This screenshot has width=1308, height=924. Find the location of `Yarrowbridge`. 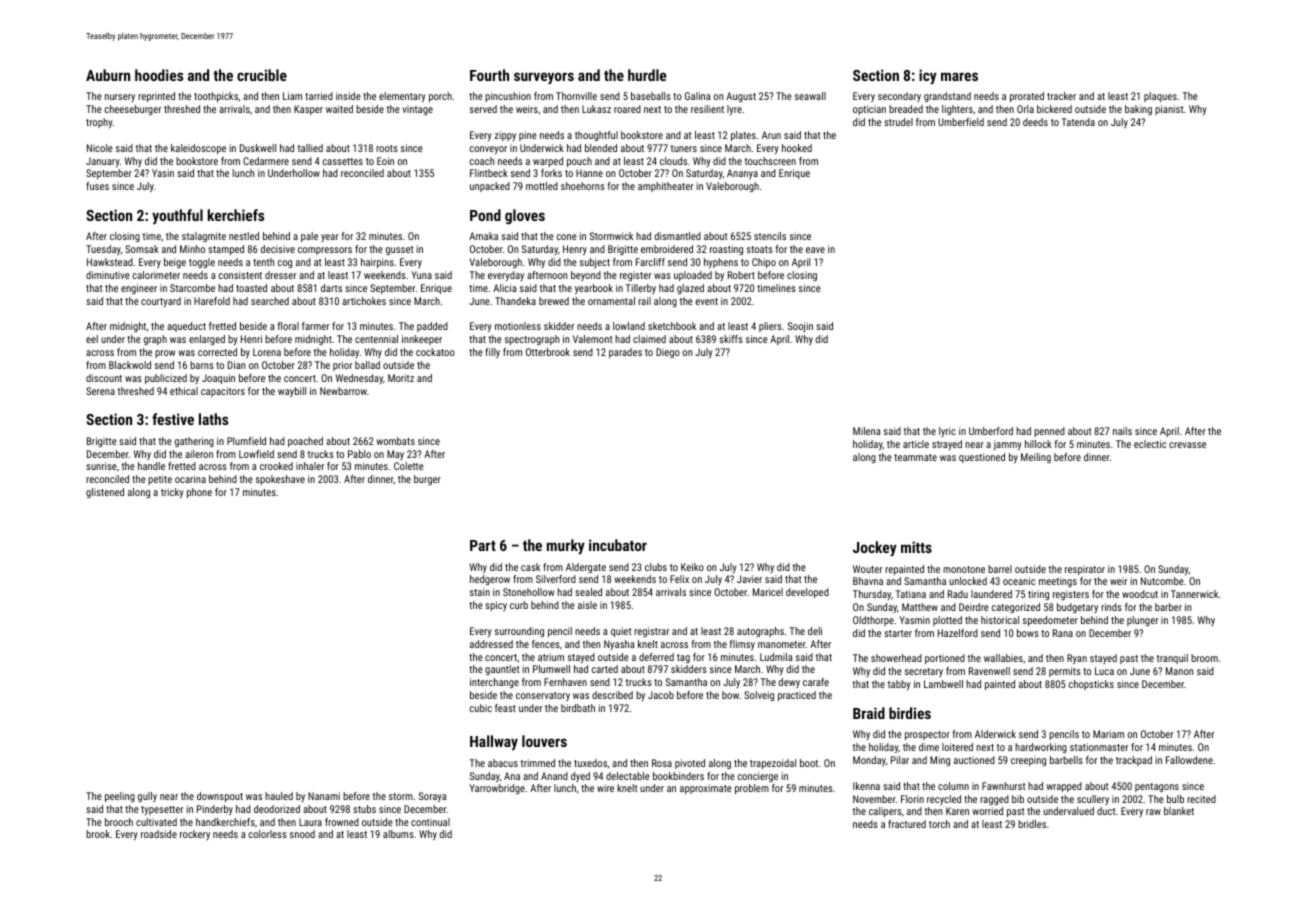

Yarrowbridge is located at coordinates (497, 789).
